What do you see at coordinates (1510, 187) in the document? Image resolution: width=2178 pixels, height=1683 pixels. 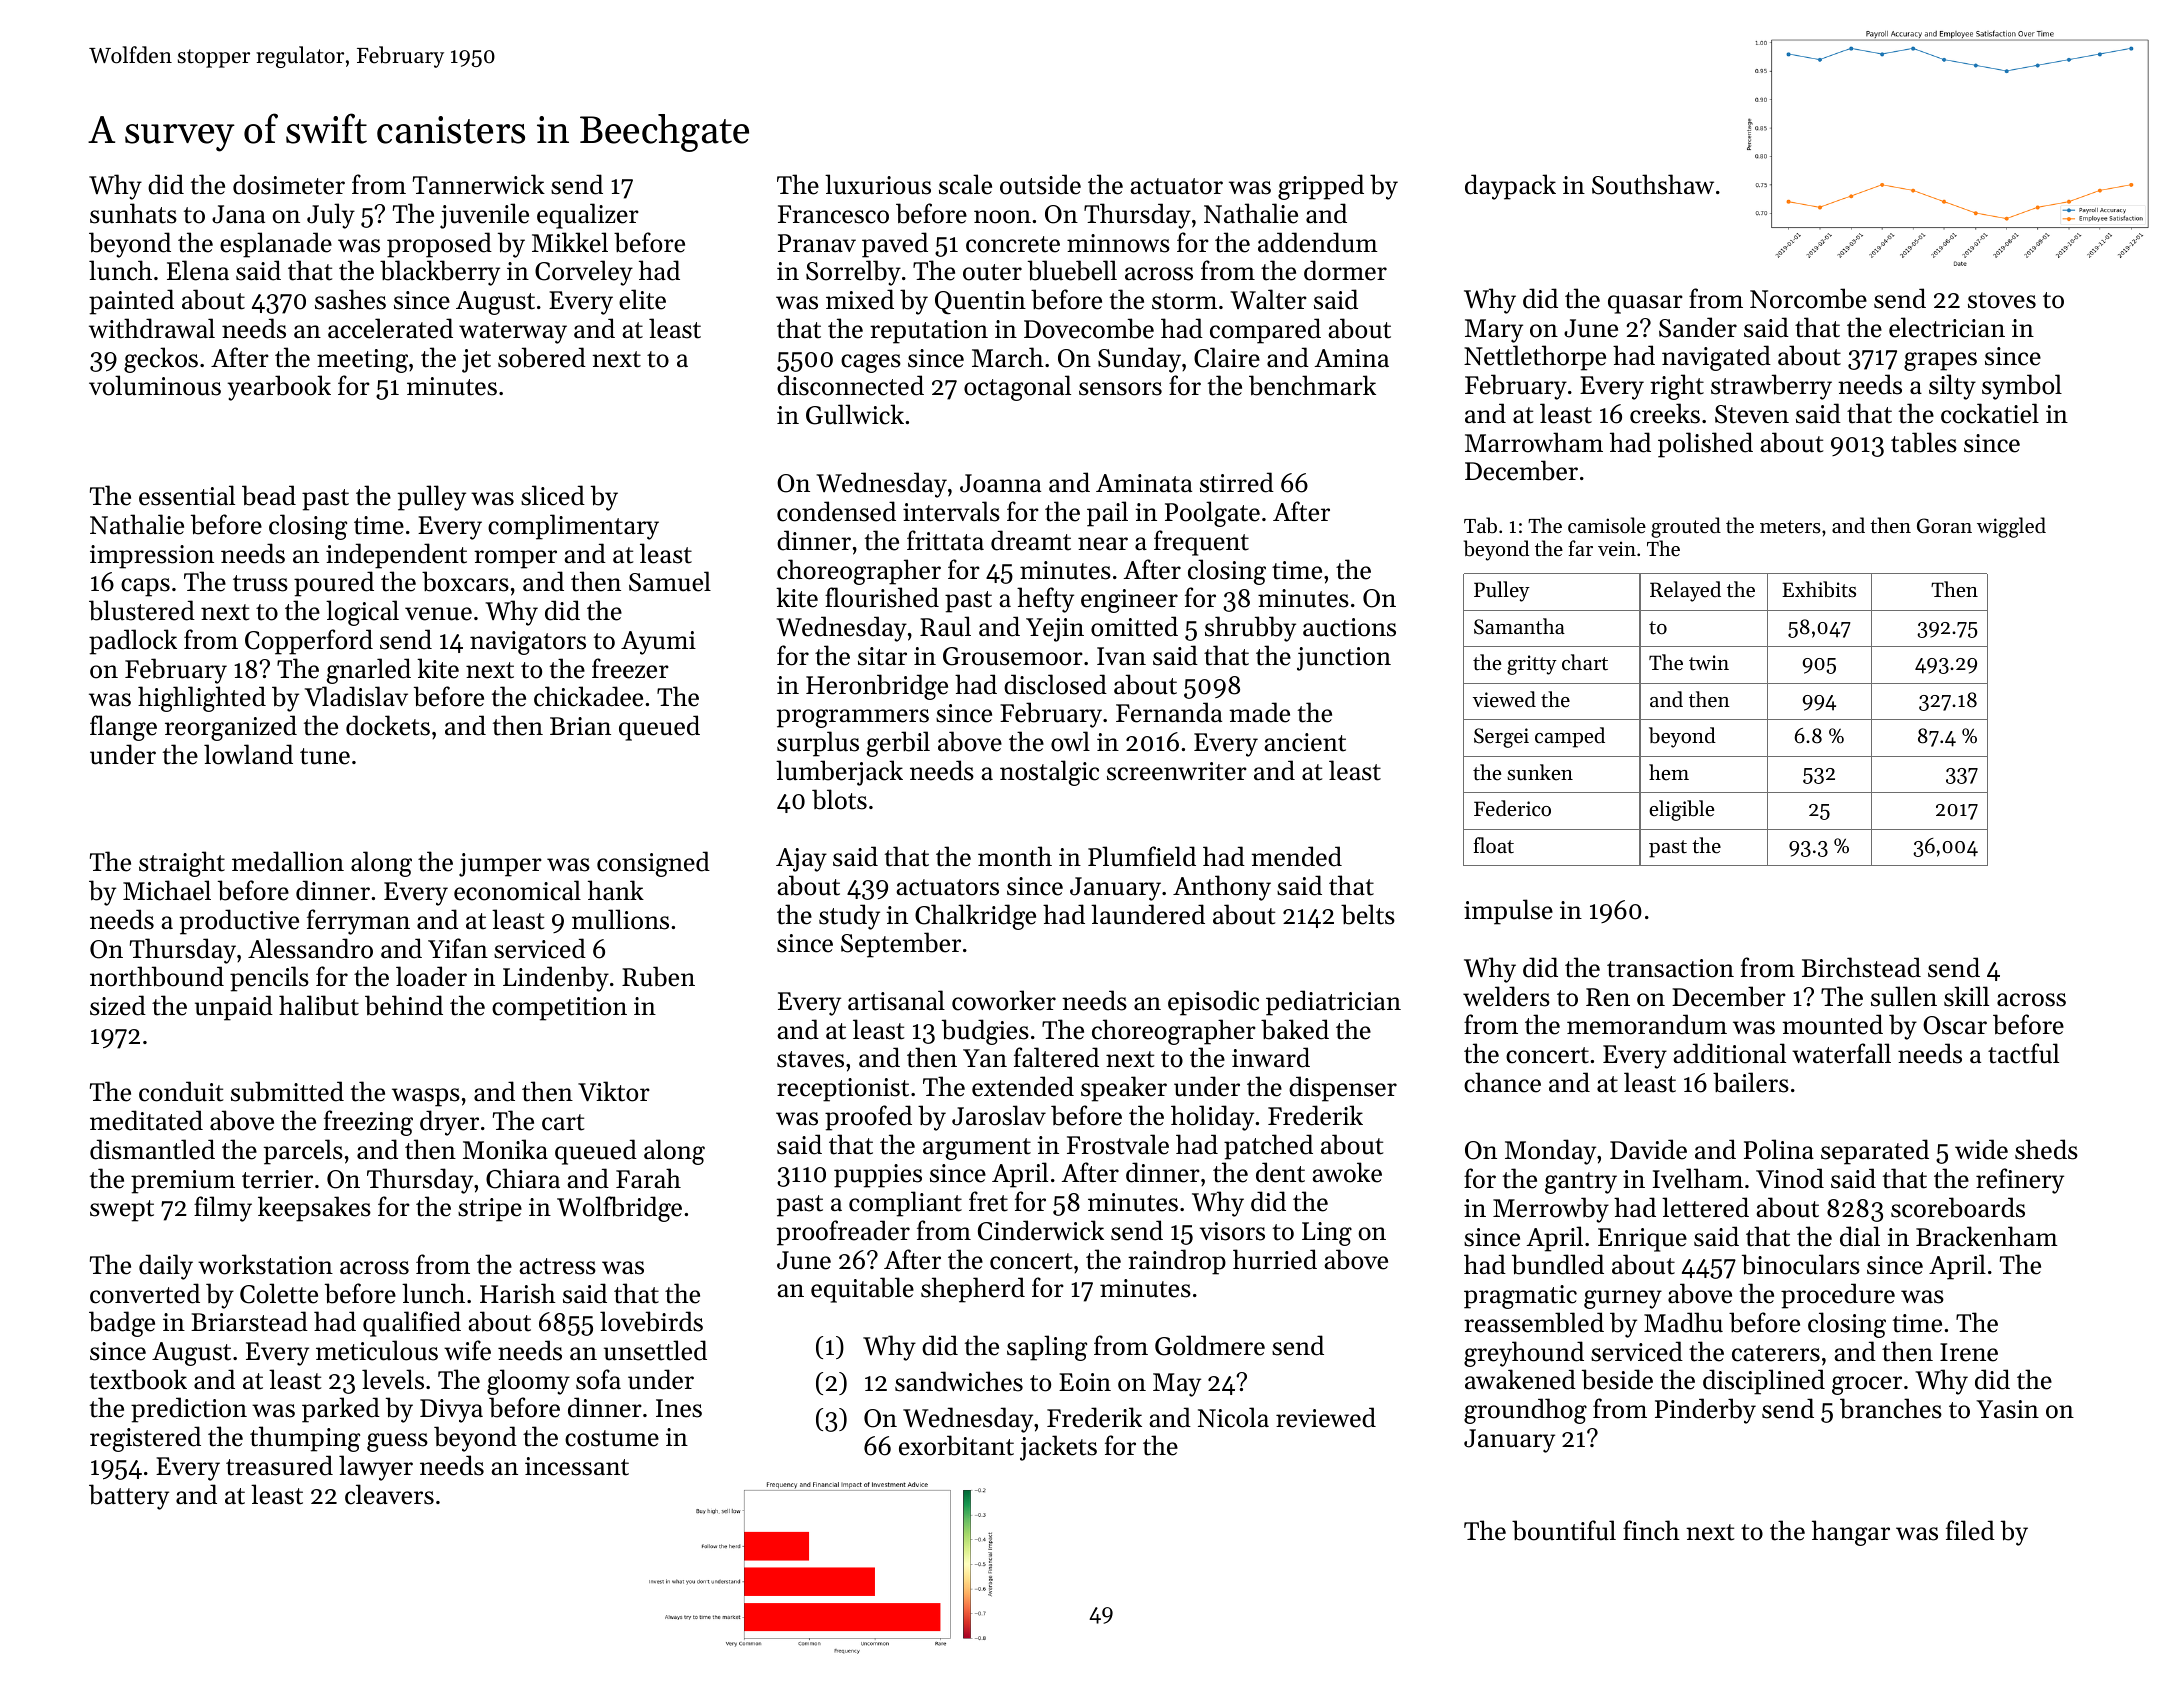 I see `daypack` at bounding box center [1510, 187].
